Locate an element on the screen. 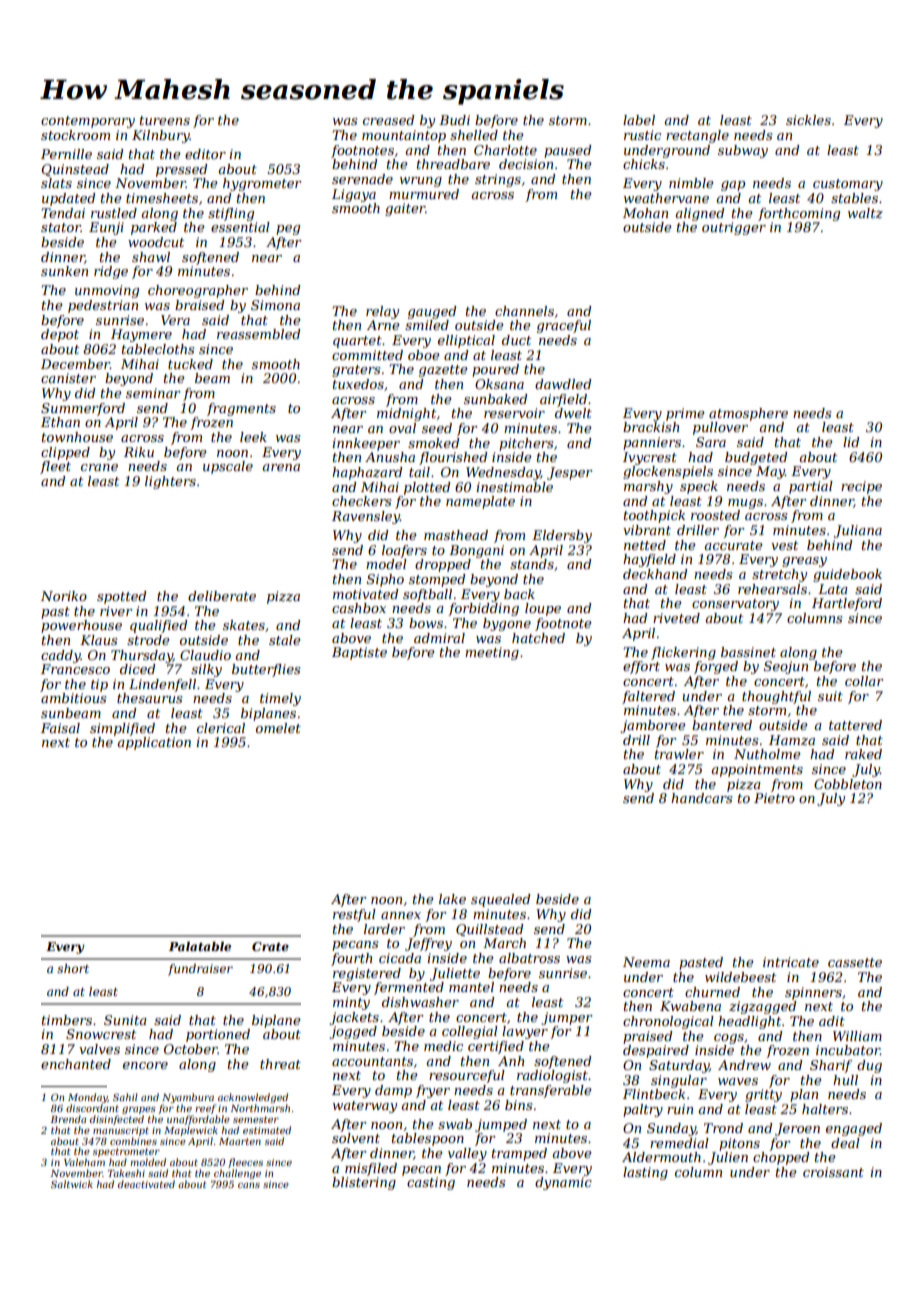 This screenshot has height=1308, width=924. creased is located at coordinates (388, 120).
